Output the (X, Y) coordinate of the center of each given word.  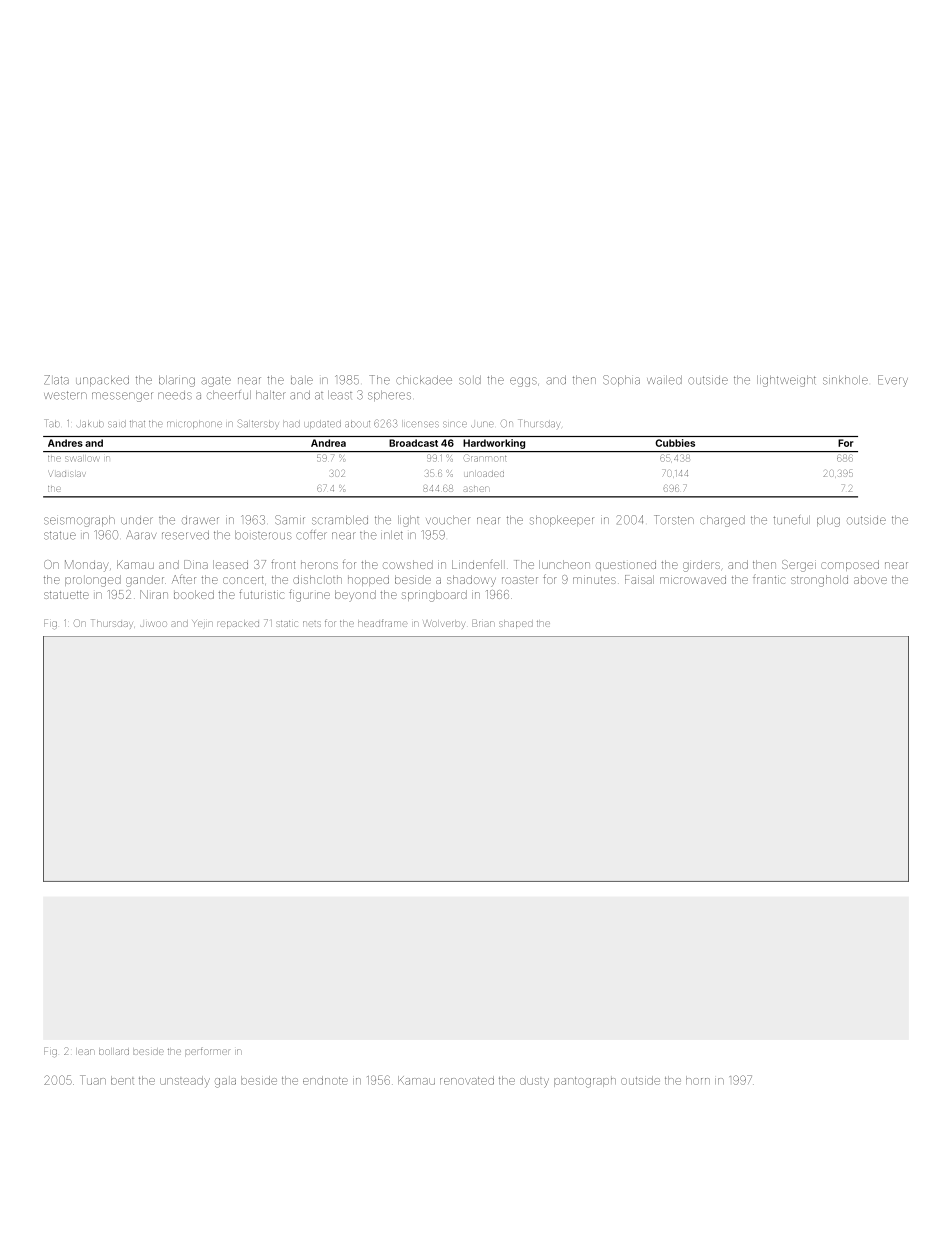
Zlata (56, 380)
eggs (523, 382)
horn (698, 1080)
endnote (325, 1080)
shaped (516, 624)
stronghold (819, 581)
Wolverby (444, 624)
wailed (664, 380)
